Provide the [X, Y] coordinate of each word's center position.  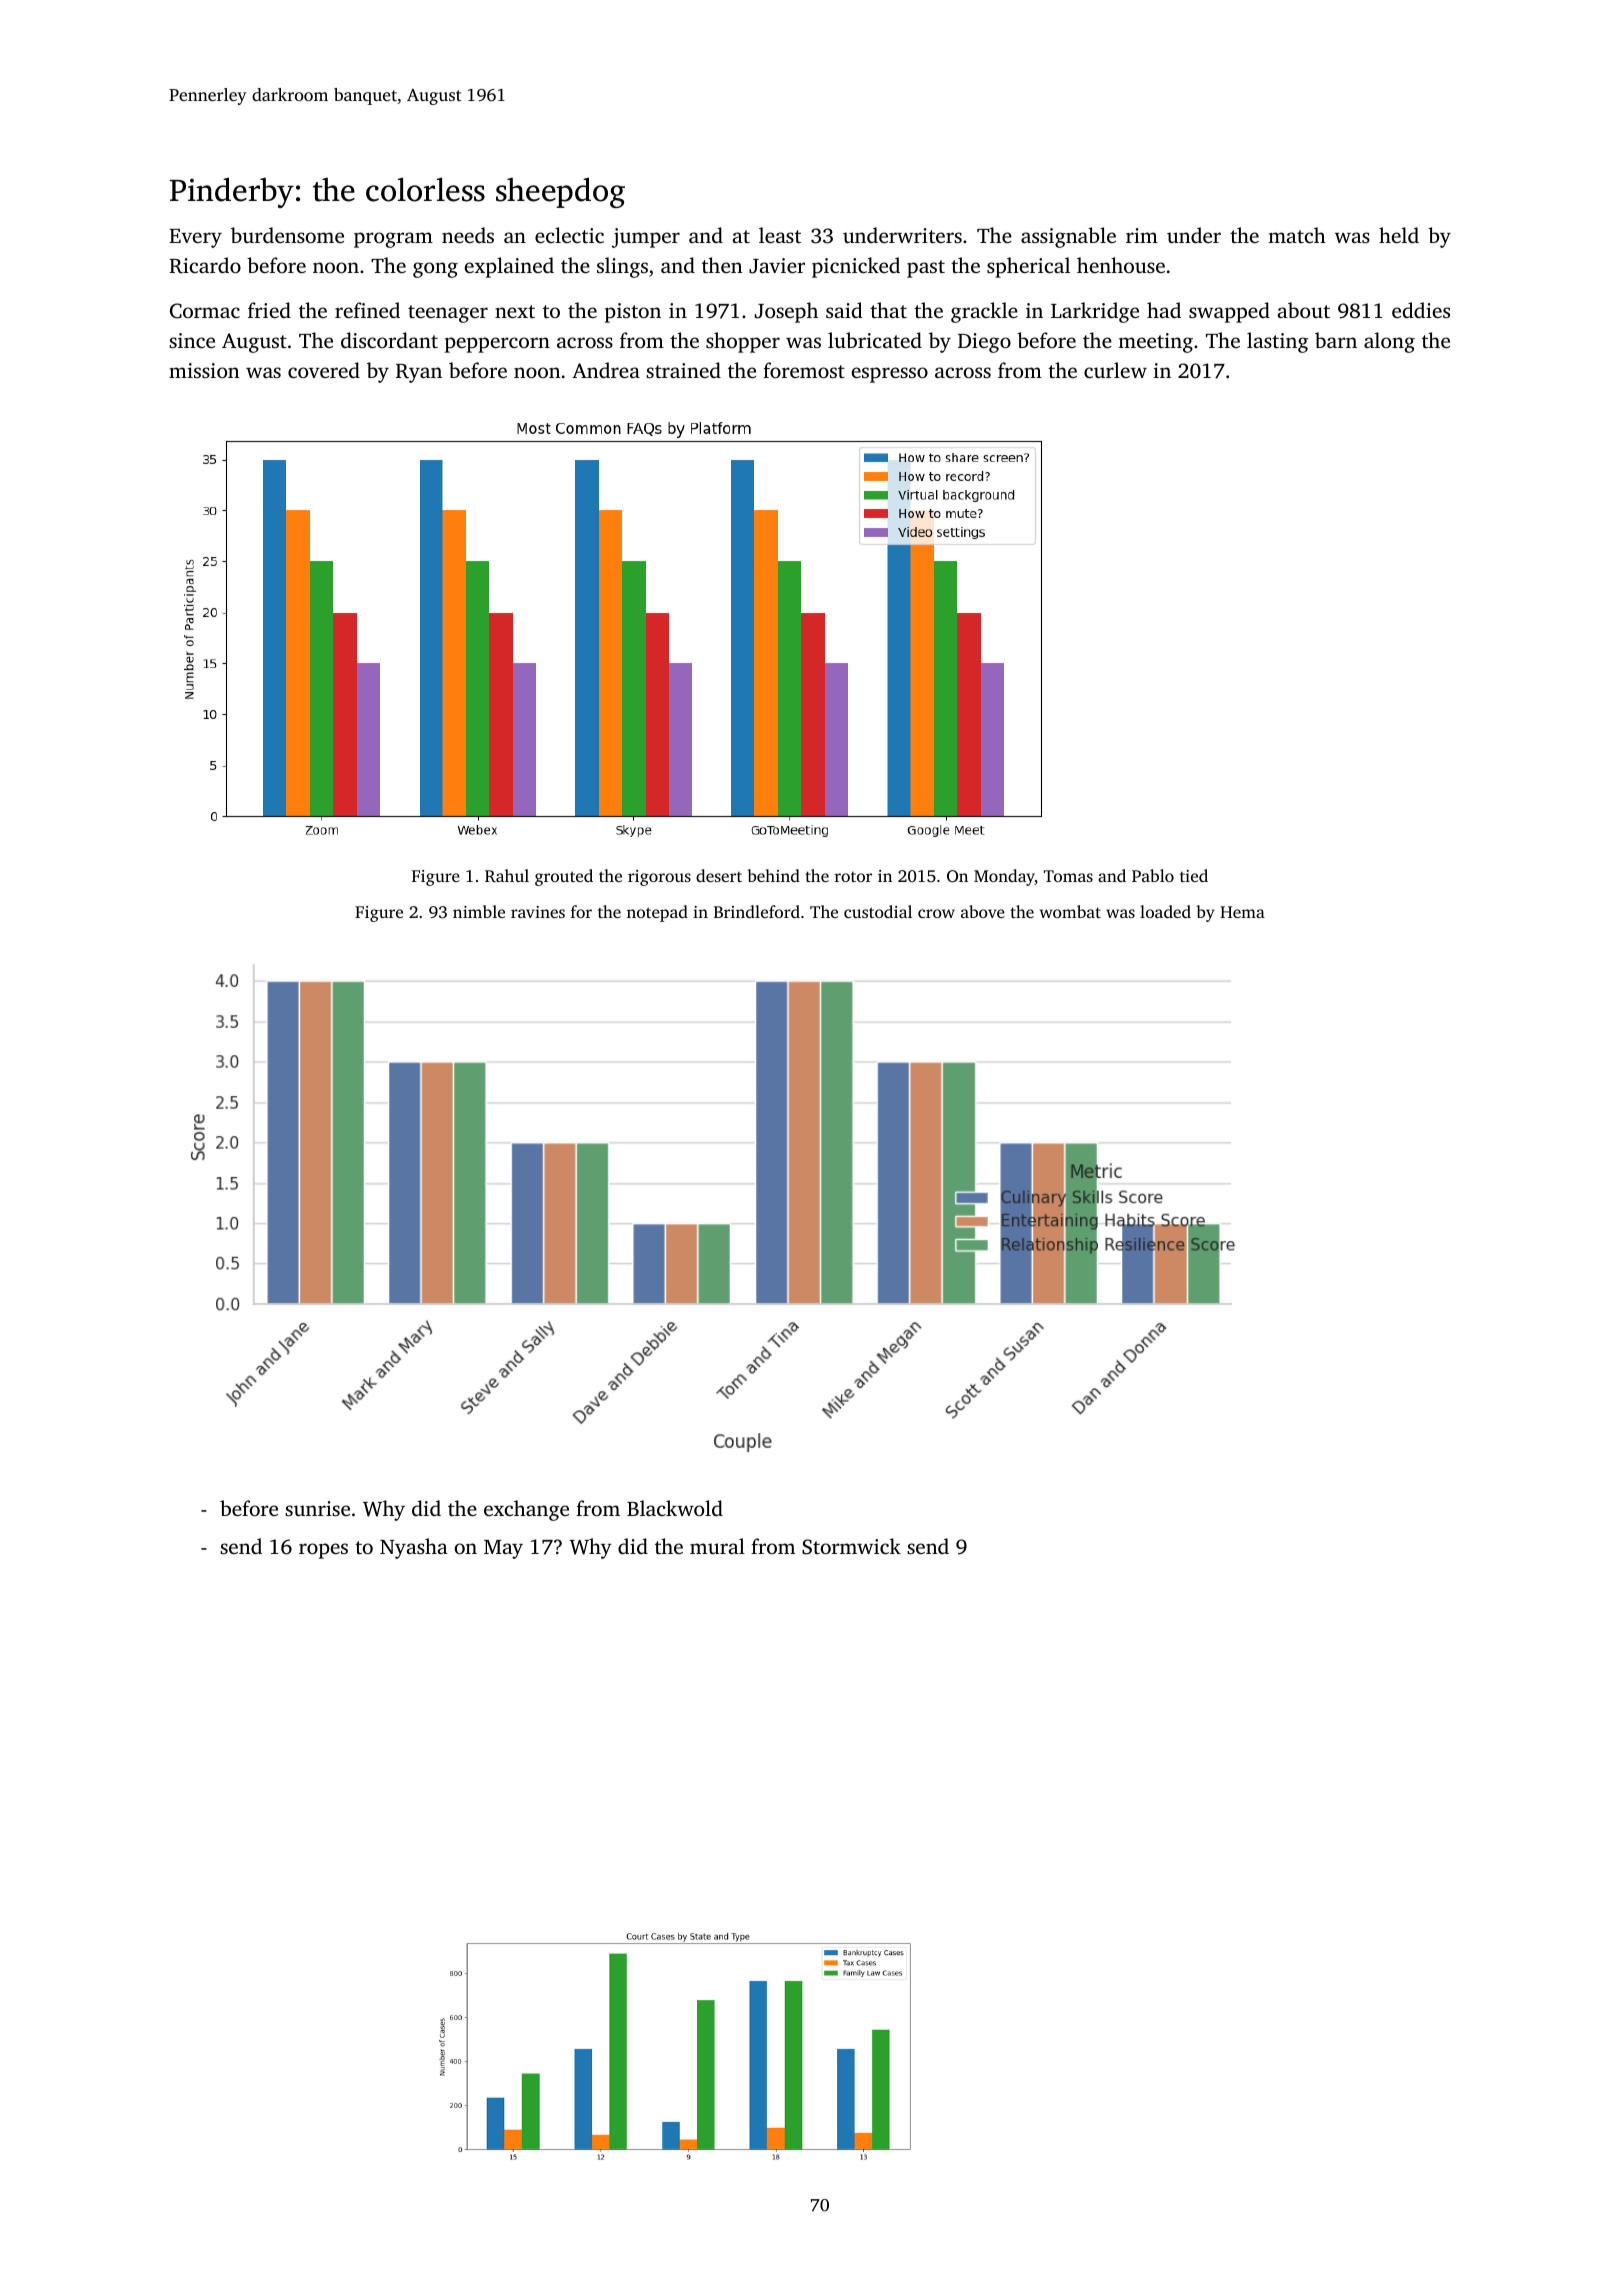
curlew [1115, 370]
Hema [1242, 912]
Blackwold [675, 1508]
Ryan [419, 373]
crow [936, 913]
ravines [538, 912]
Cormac [205, 311]
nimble [479, 911]
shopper [743, 342]
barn [1336, 340]
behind [773, 875]
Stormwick [851, 1546]
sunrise [317, 1508]
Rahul [507, 876]
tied [1194, 875]
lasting [1277, 342]
